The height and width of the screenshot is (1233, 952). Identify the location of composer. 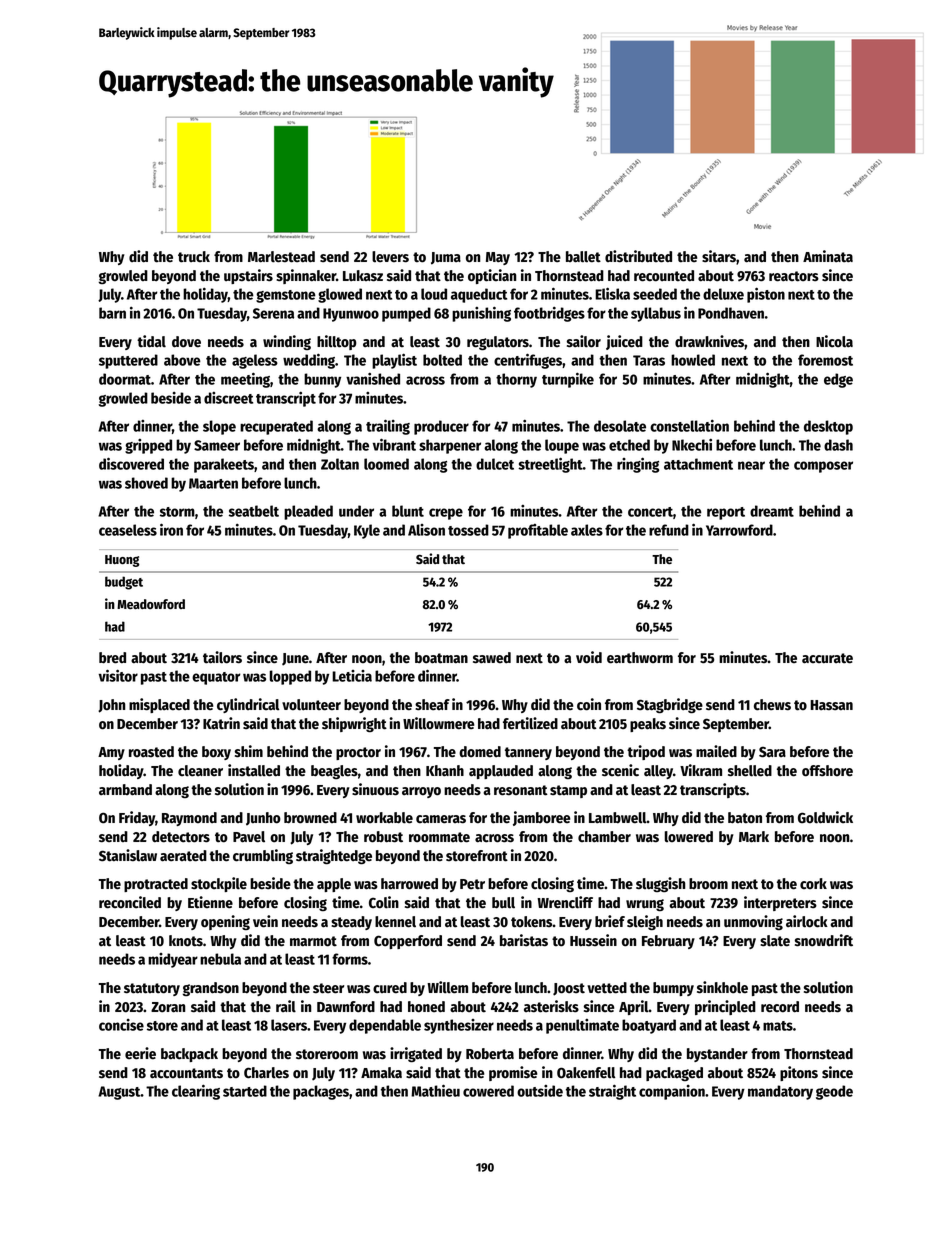
(823, 467).
